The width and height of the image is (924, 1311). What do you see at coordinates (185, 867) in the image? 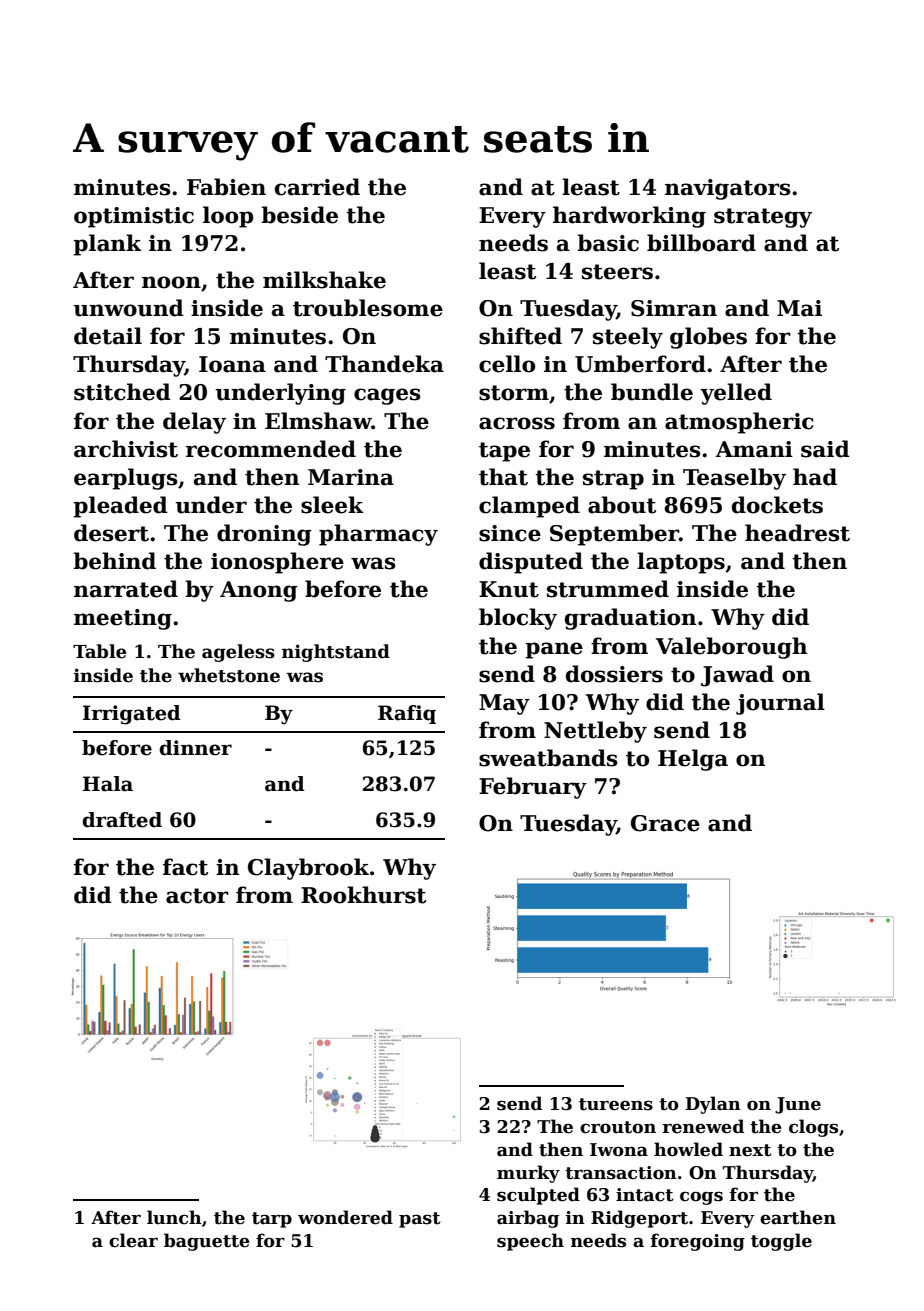
I see `fact` at bounding box center [185, 867].
